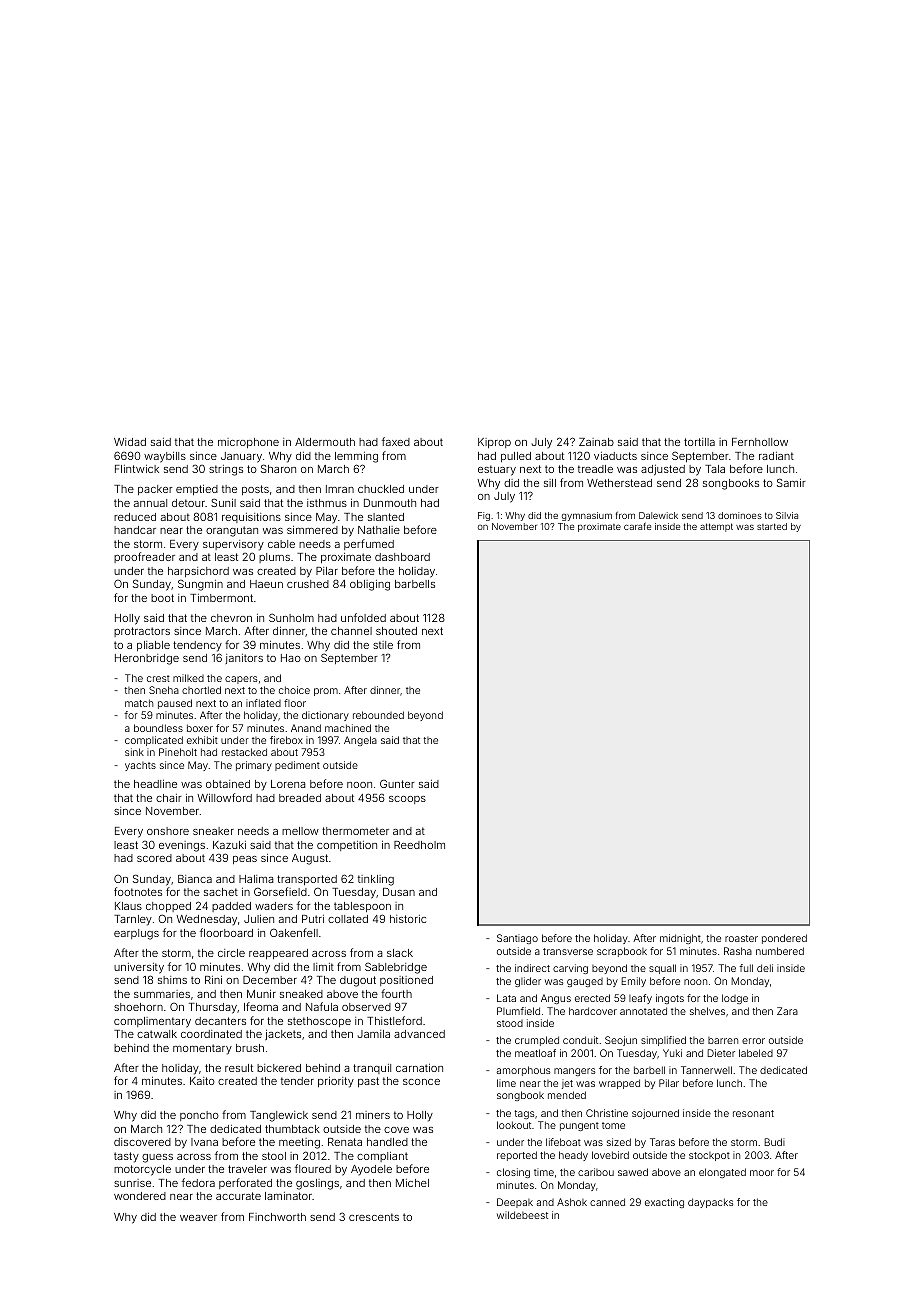  I want to click on Reedholm, so click(419, 845).
